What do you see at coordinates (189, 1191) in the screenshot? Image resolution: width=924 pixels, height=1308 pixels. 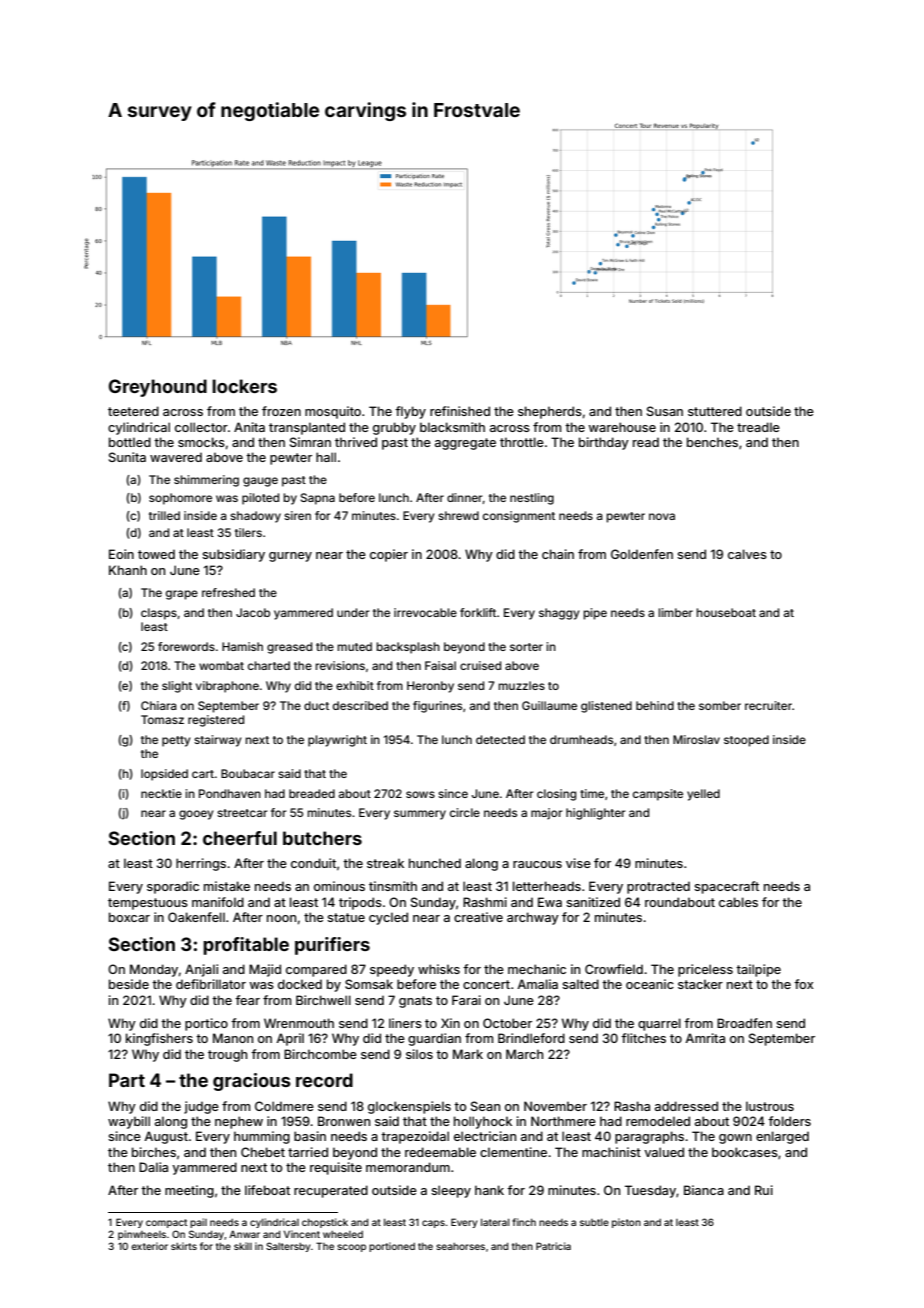 I see `meeting` at bounding box center [189, 1191].
